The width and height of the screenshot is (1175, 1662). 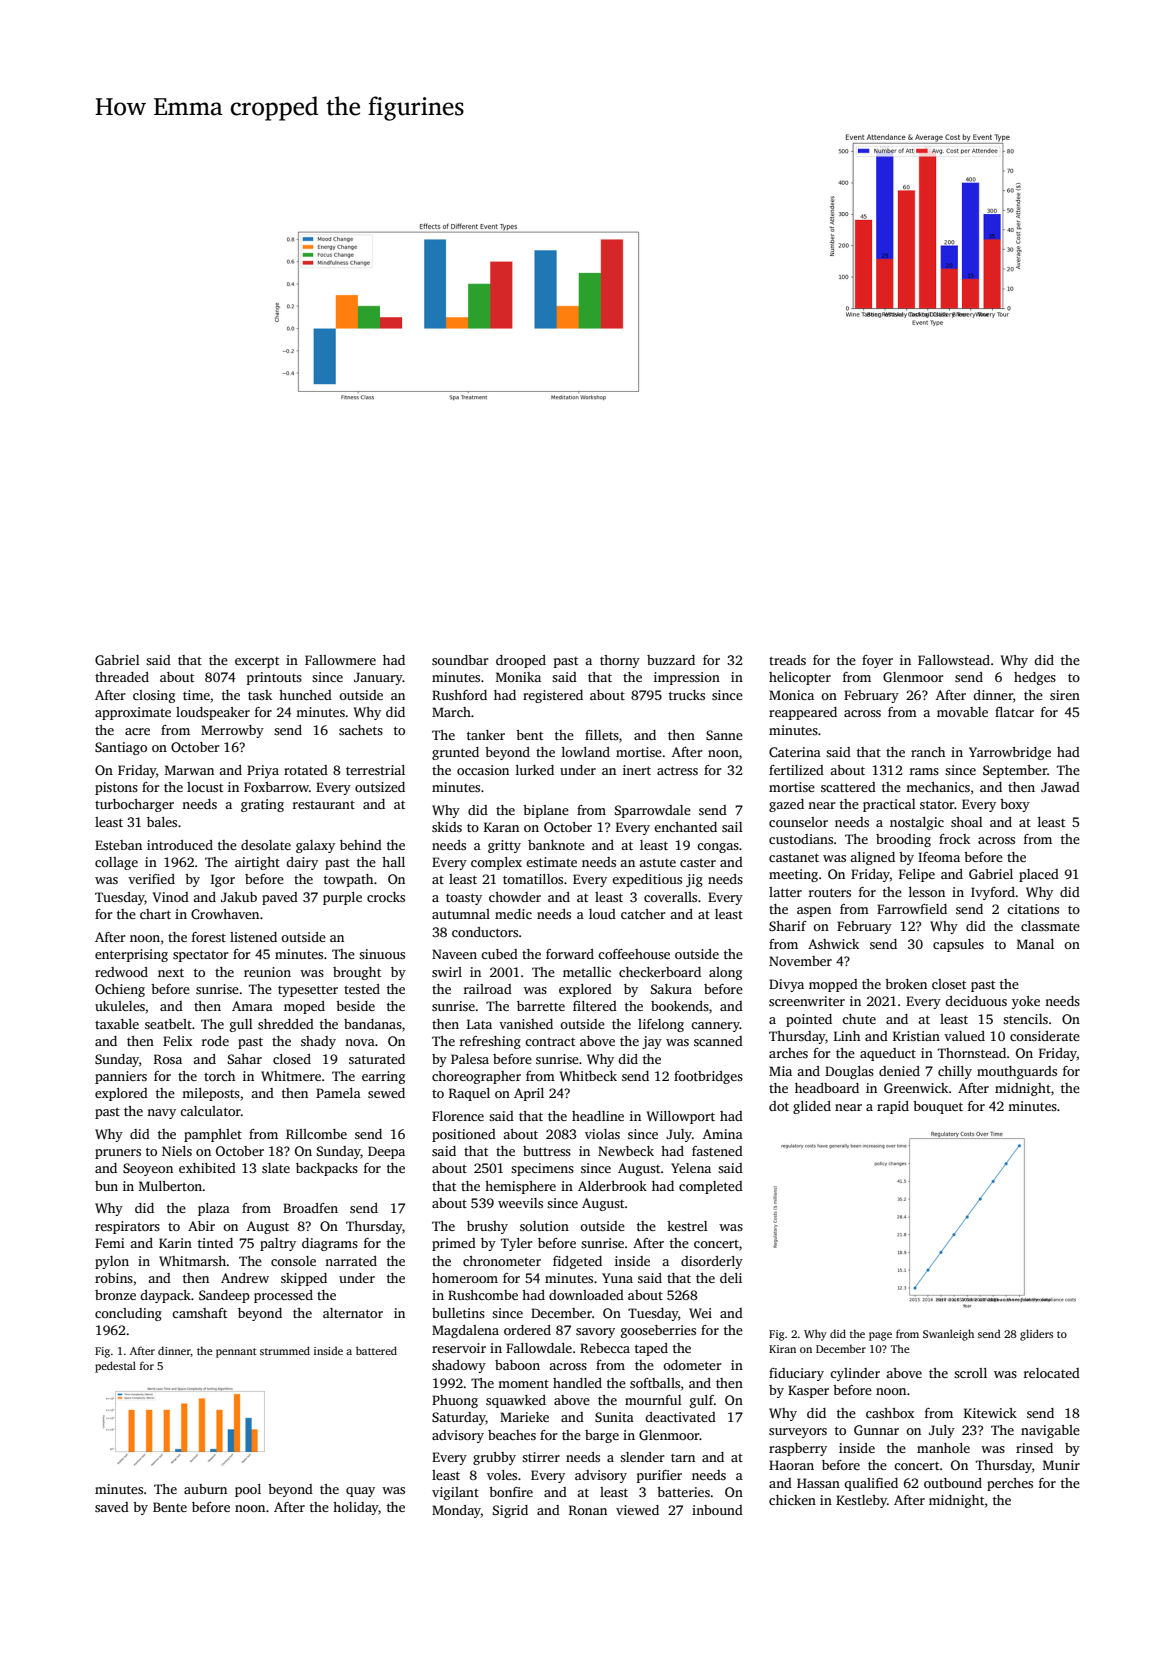 What do you see at coordinates (356, 1508) in the screenshot?
I see `holiday` at bounding box center [356, 1508].
